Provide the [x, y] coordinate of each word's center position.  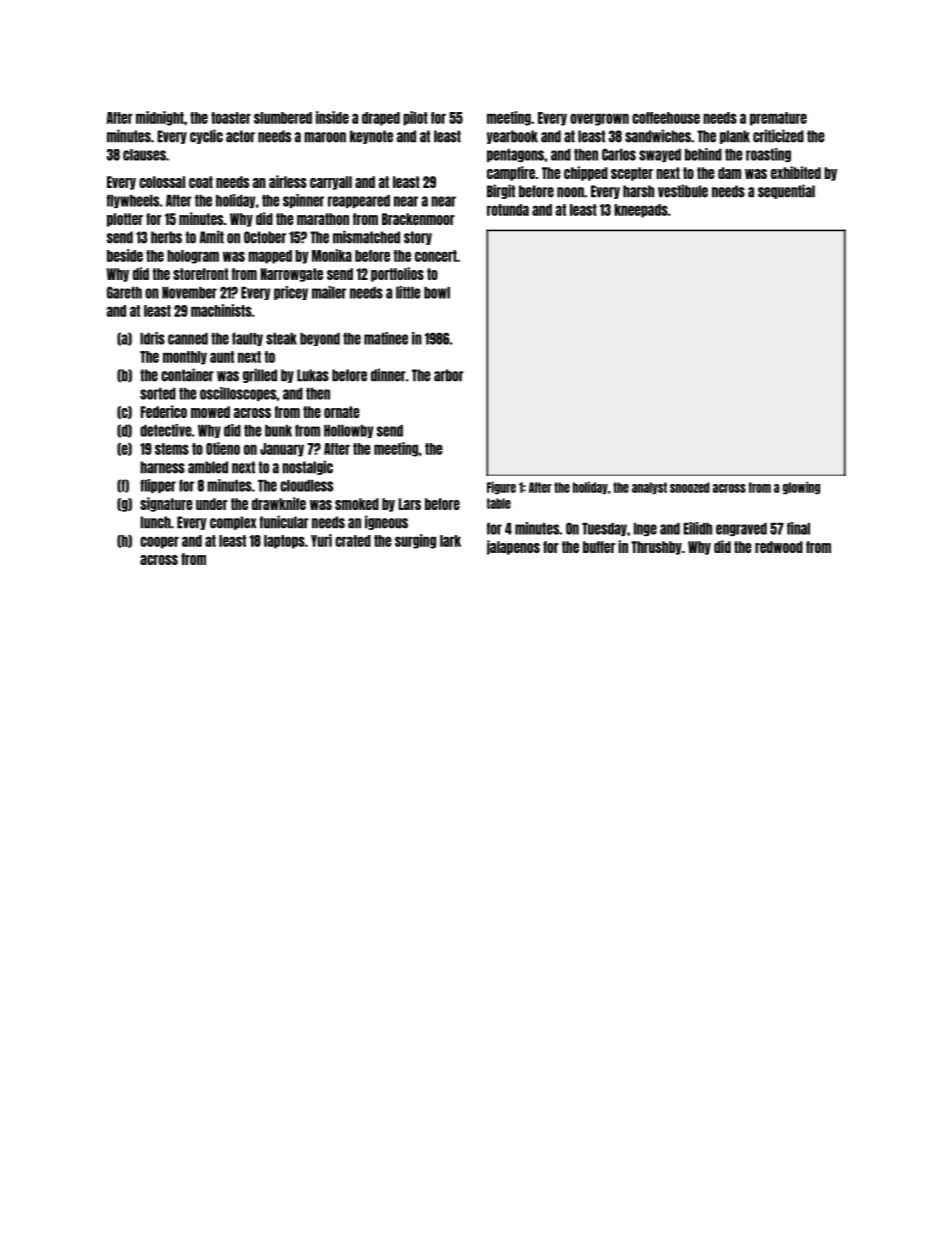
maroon [325, 137]
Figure [501, 487]
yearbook [512, 137]
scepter [632, 174]
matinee [386, 338]
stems [172, 449]
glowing [801, 487]
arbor [449, 375]
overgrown [599, 119]
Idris [152, 338]
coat [201, 182]
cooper [159, 542]
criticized [778, 136]
